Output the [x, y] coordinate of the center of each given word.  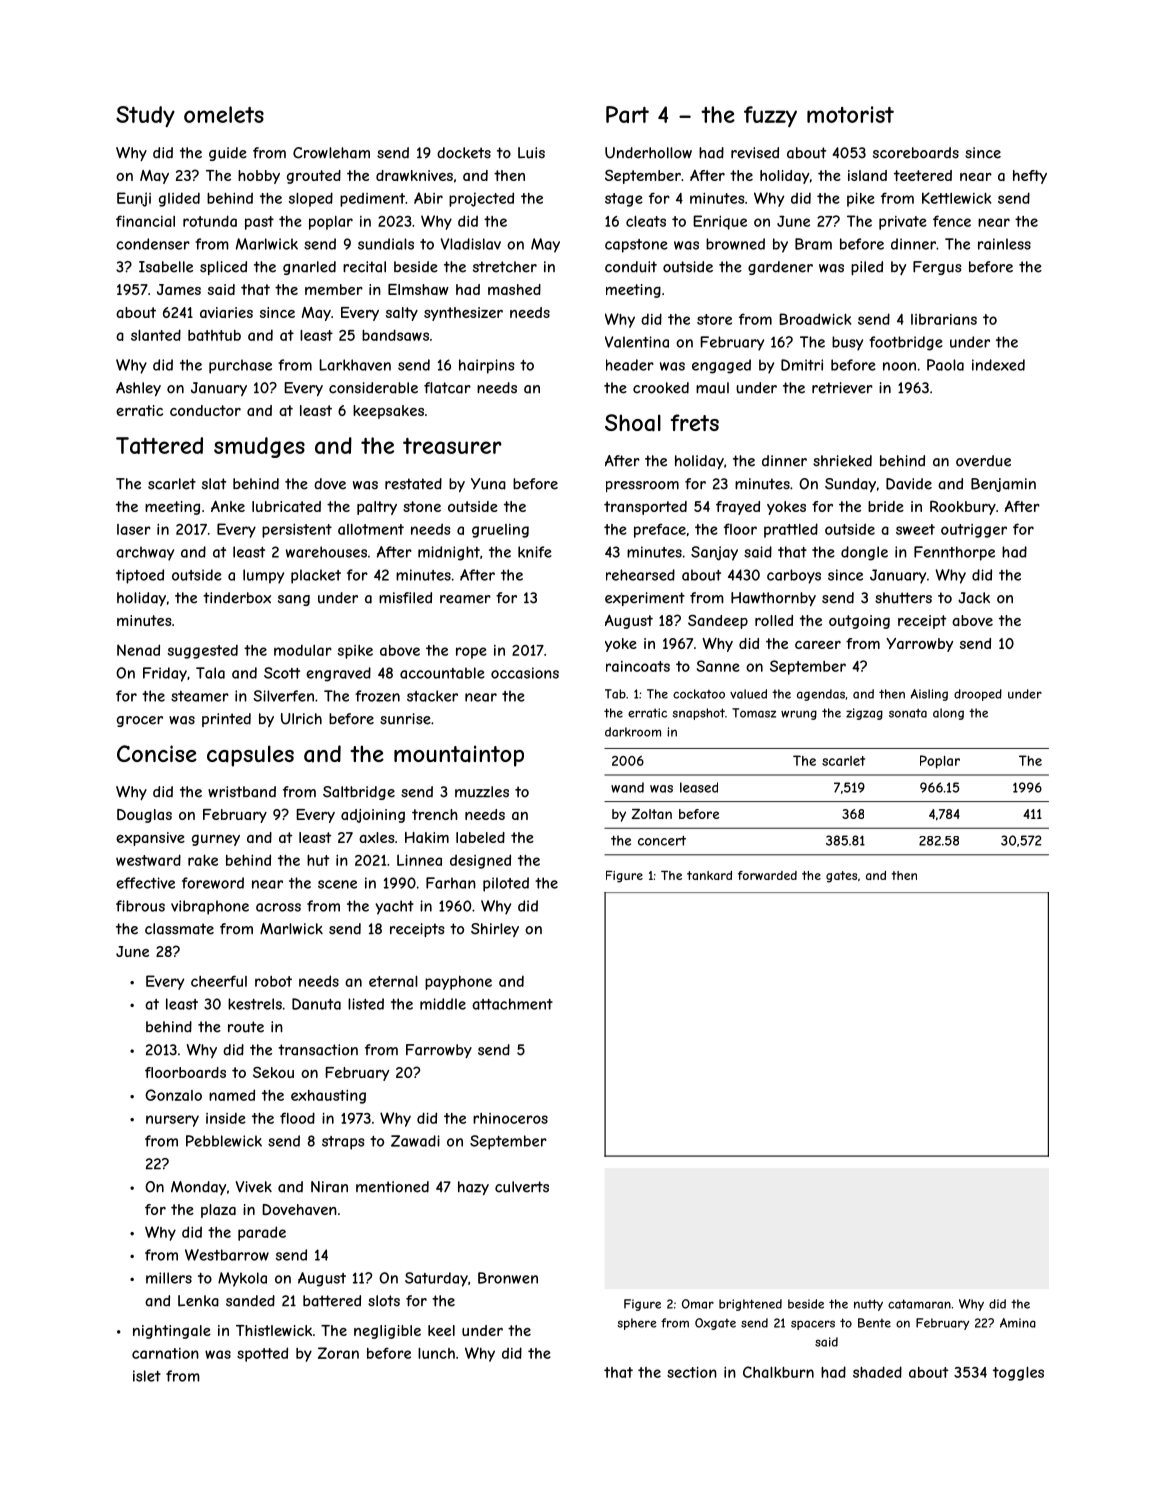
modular [303, 650]
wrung [799, 715]
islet [147, 1376]
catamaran [919, 1304]
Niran [329, 1187]
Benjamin [1003, 485]
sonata [908, 713]
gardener [780, 268]
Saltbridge [359, 793]
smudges [259, 447]
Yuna [488, 484]
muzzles [482, 792]
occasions [525, 673]
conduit [631, 267]
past [259, 223]
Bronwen [508, 1278]
